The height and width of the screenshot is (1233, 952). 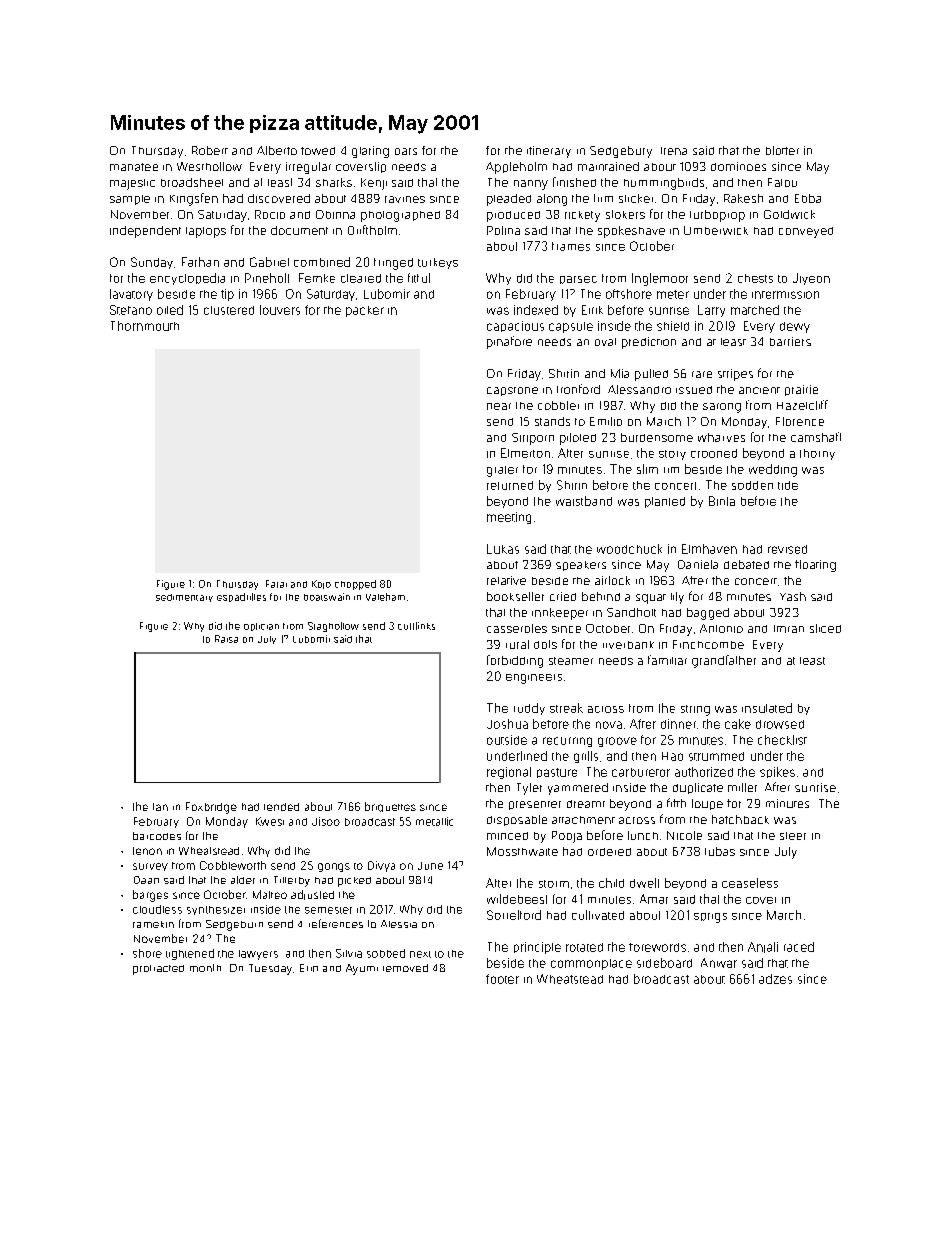 I want to click on Raisa, so click(x=226, y=639).
